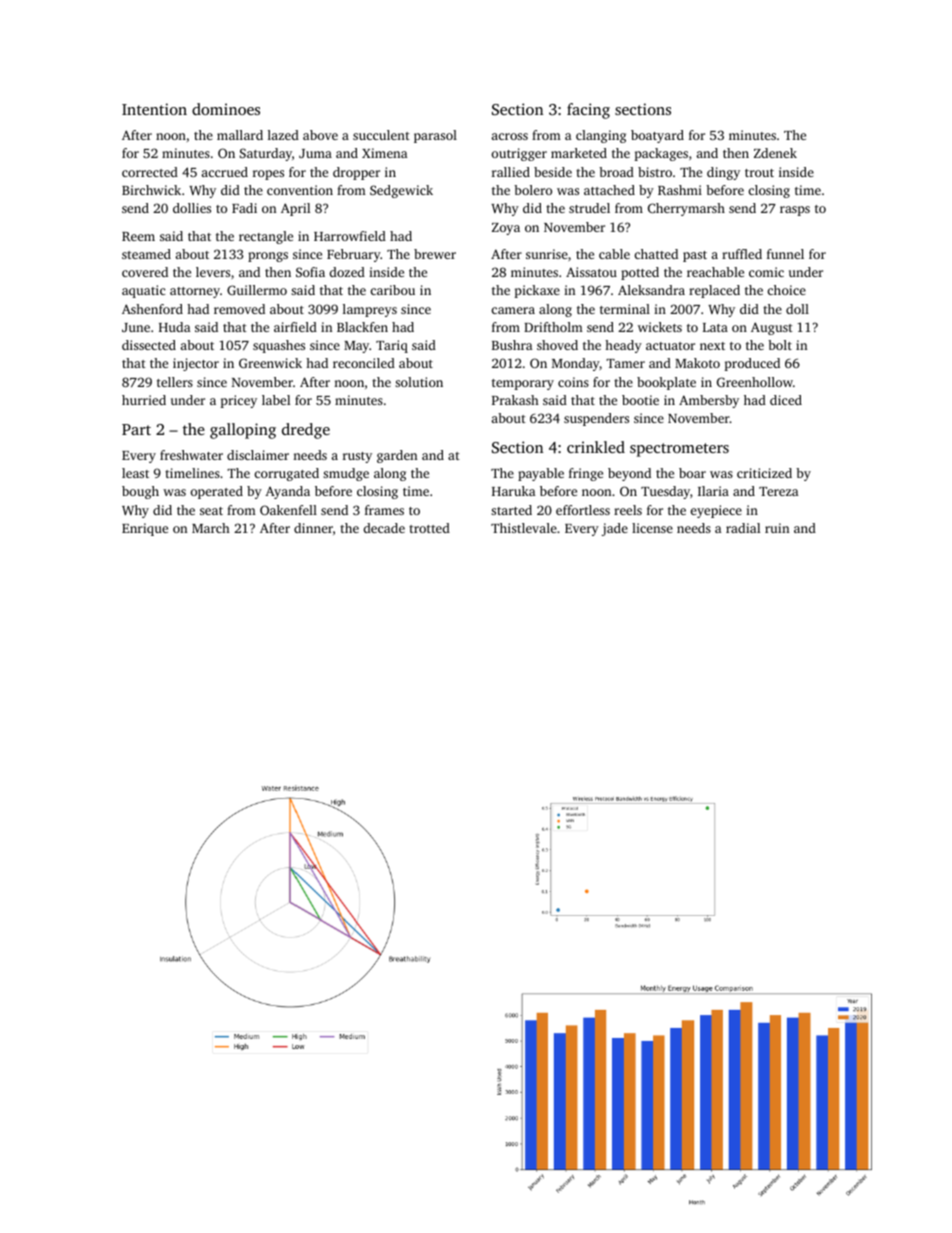 The width and height of the document is (952, 1233). Describe the element at coordinates (419, 382) in the document. I see `solution` at that location.
